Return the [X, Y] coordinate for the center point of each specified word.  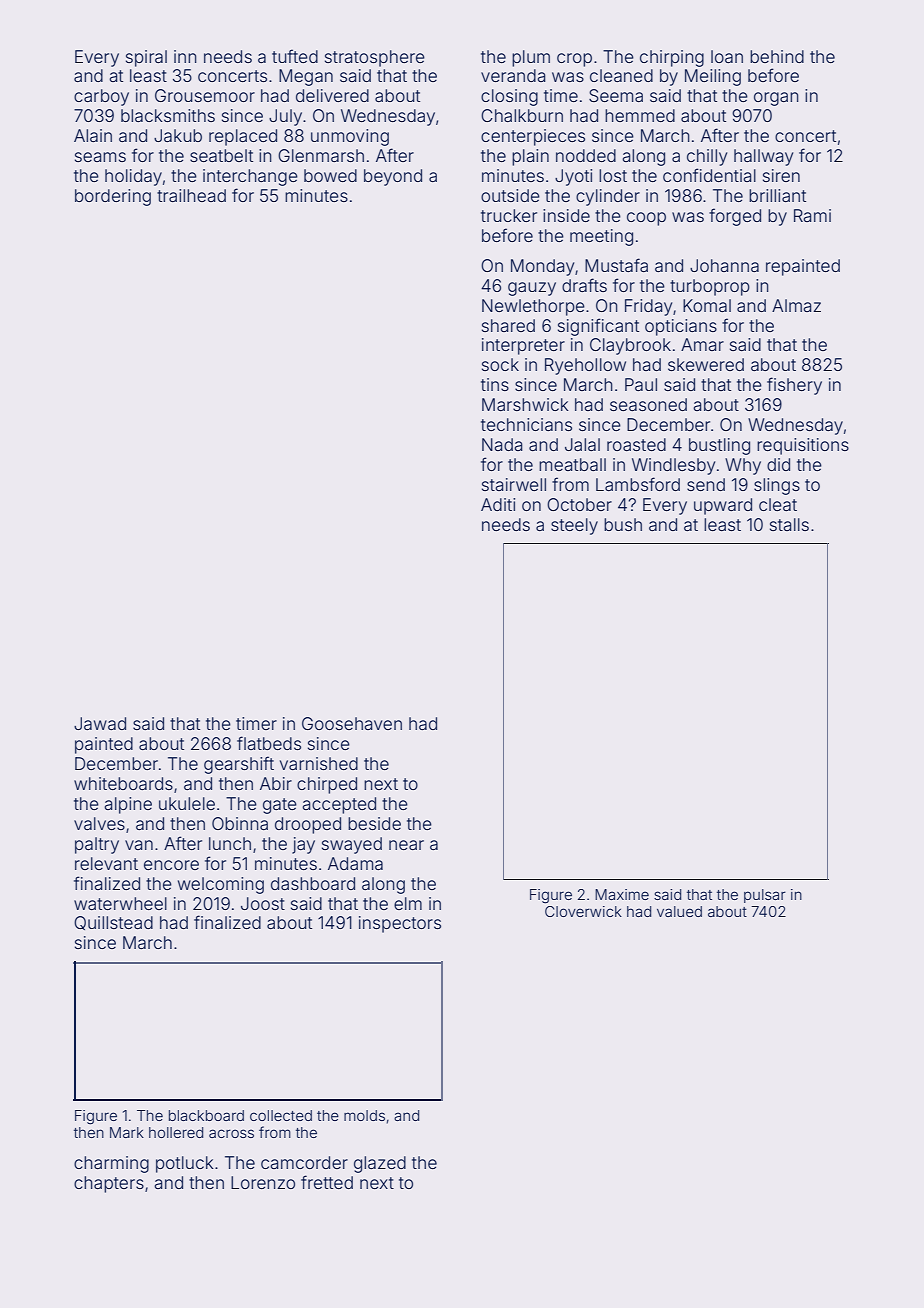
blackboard [206, 1115]
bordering [113, 197]
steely [574, 526]
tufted [295, 56]
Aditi [498, 504]
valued [679, 911]
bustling [719, 446]
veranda [513, 75]
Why [743, 466]
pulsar [765, 896]
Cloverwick [583, 911]
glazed [380, 1164]
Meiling [713, 77]
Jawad [100, 723]
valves [99, 823]
